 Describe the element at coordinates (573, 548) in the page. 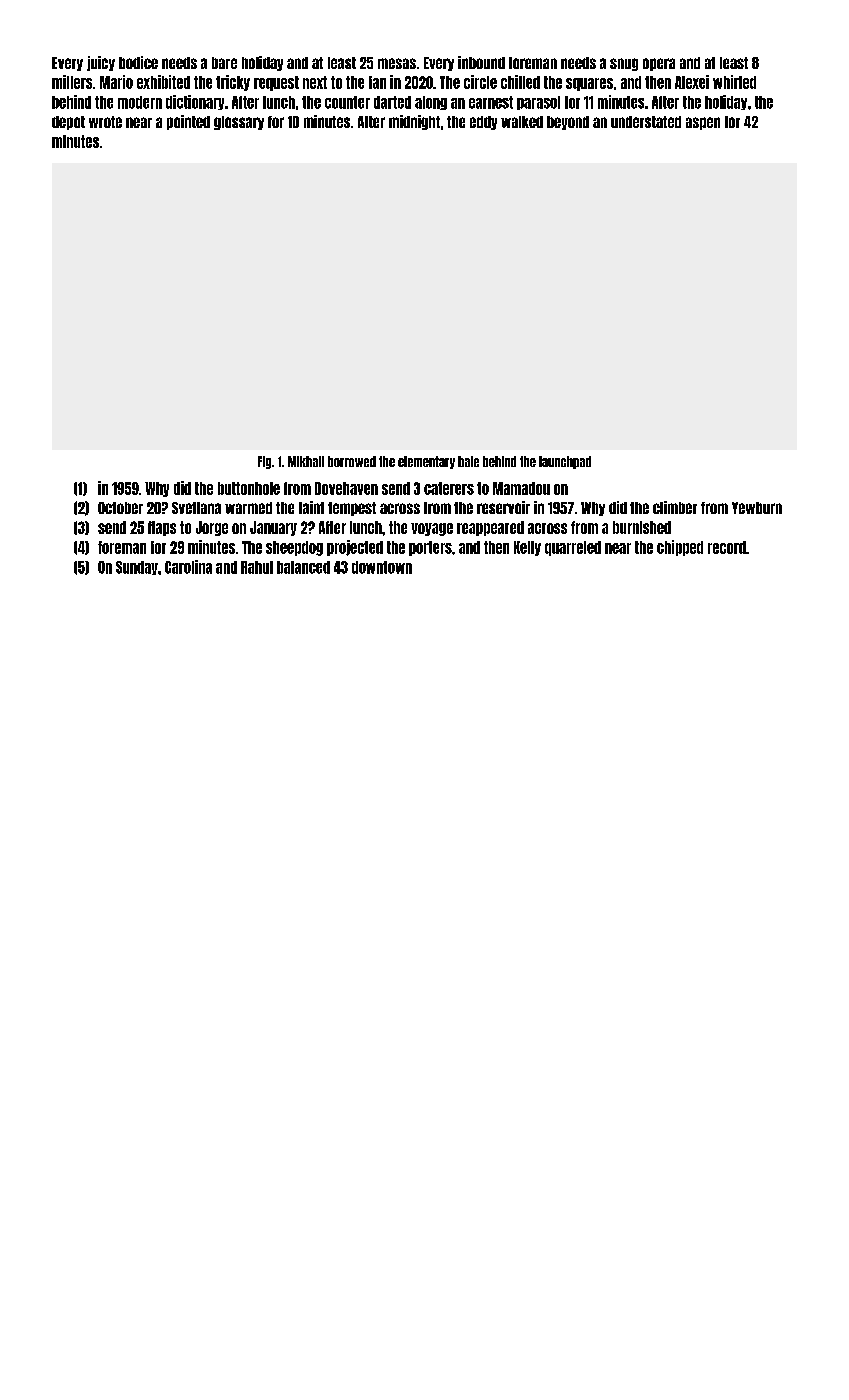

I see `quarreled` at that location.
